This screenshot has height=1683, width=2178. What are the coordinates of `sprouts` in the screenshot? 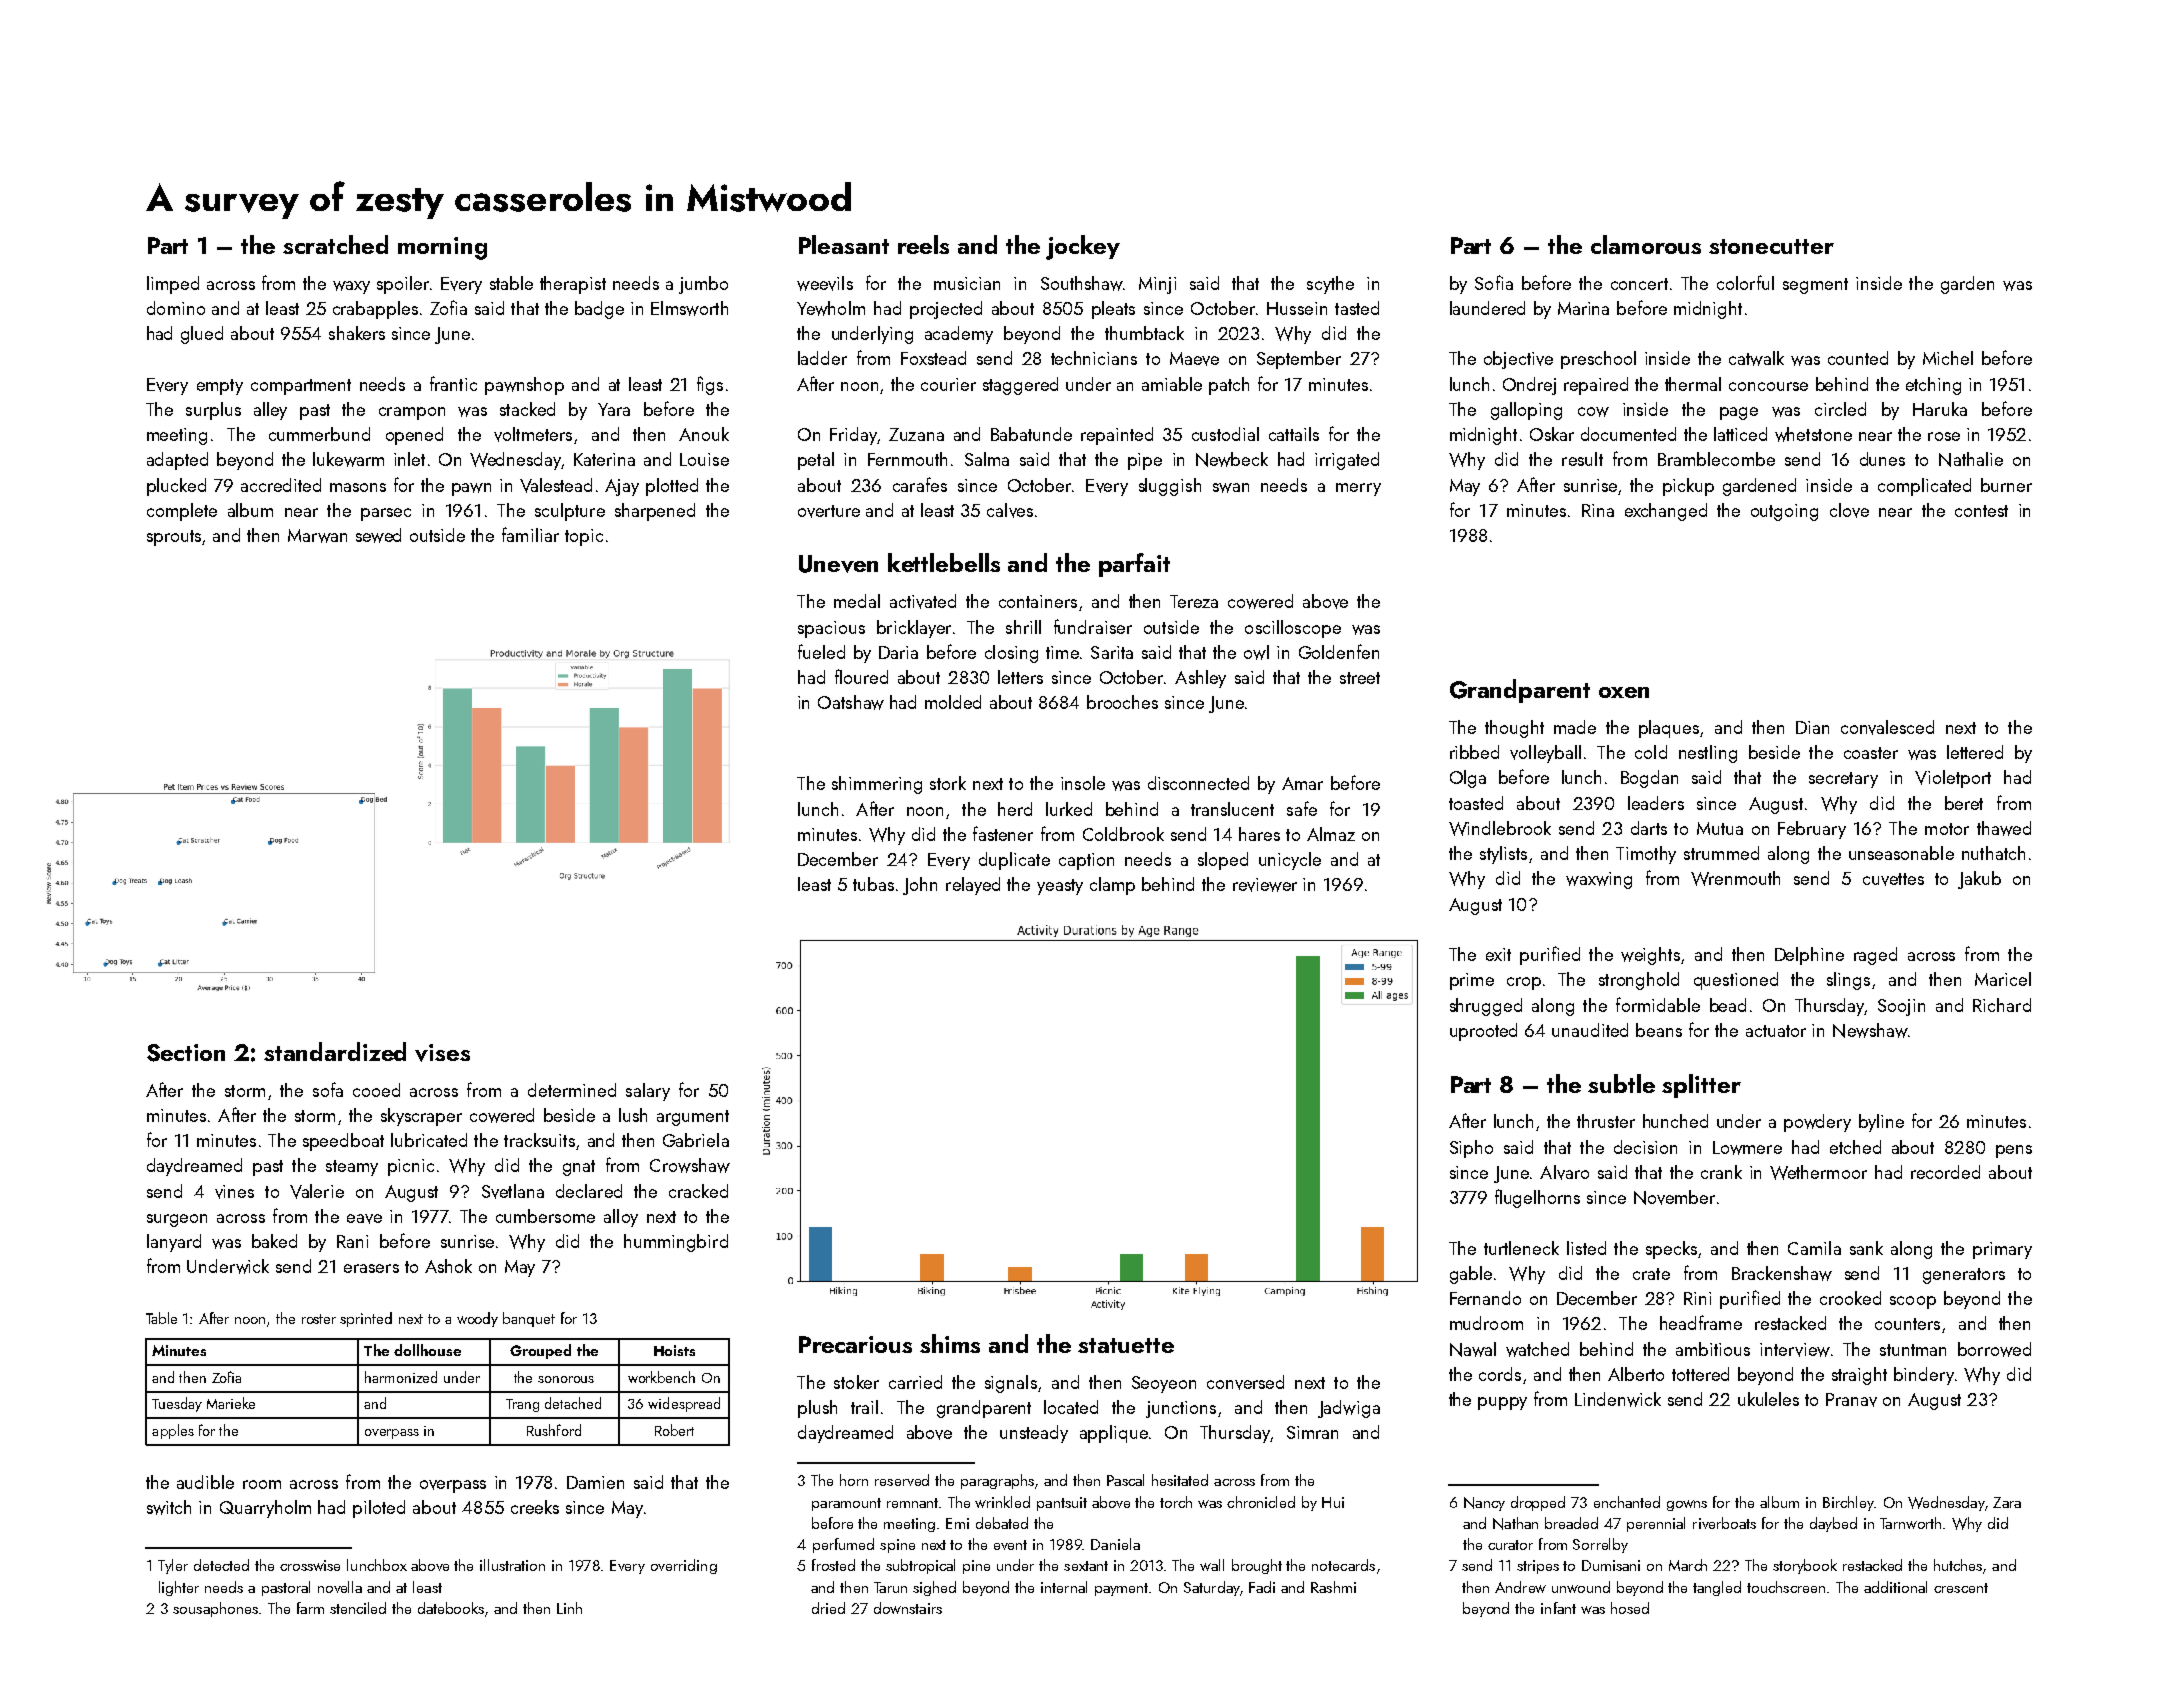 It's located at (174, 538).
